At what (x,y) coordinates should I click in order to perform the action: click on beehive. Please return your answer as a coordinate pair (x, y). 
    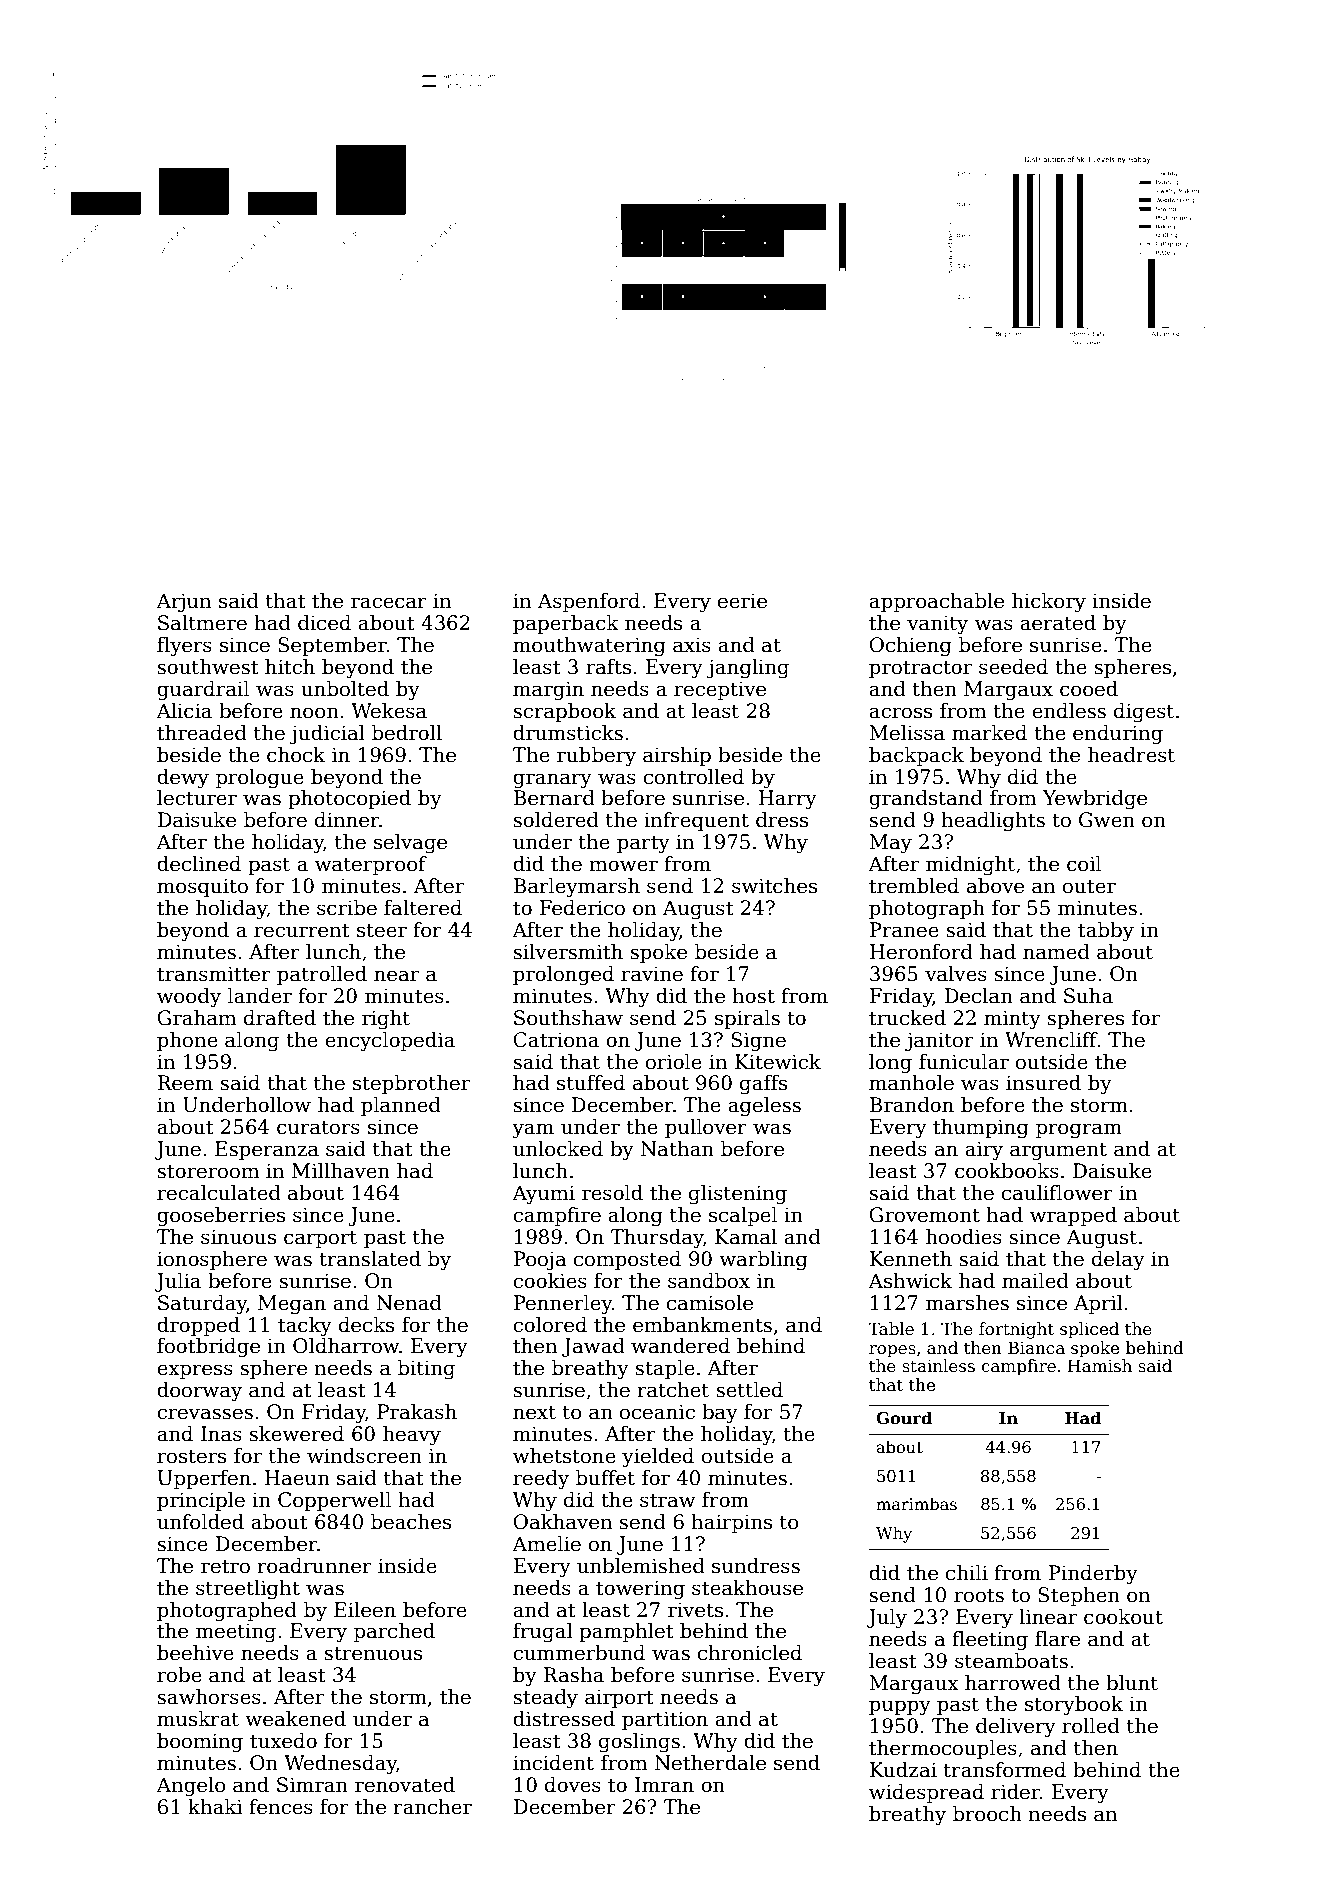
    Looking at the image, I should click on (195, 1653).
